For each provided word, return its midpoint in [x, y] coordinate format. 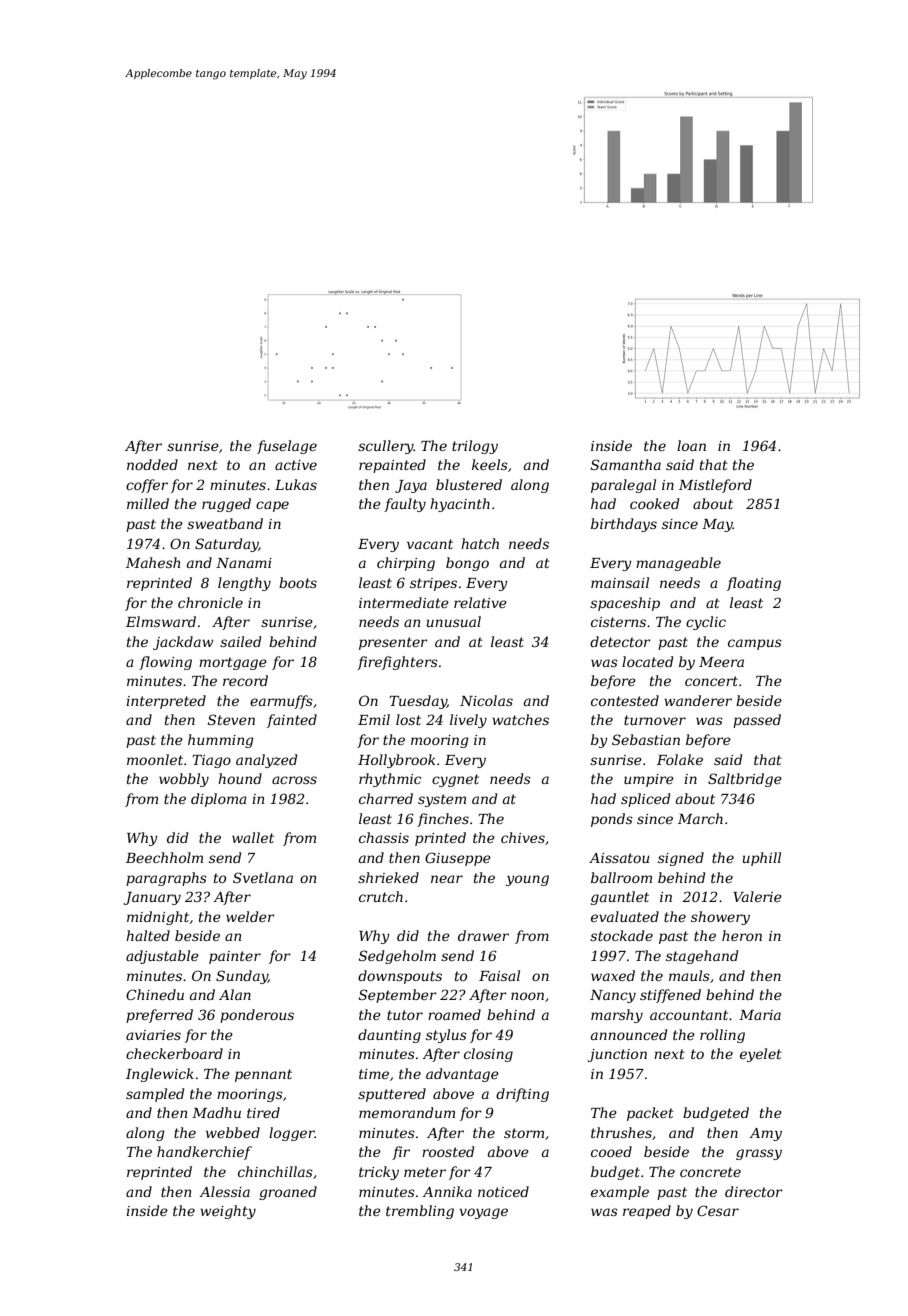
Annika [447, 1191]
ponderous [257, 1016]
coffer [147, 486]
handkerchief [204, 1153]
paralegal [623, 486]
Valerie [757, 896]
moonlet [155, 759]
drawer [483, 935]
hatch [480, 543]
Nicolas [486, 700]
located [647, 661]
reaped [647, 1212]
